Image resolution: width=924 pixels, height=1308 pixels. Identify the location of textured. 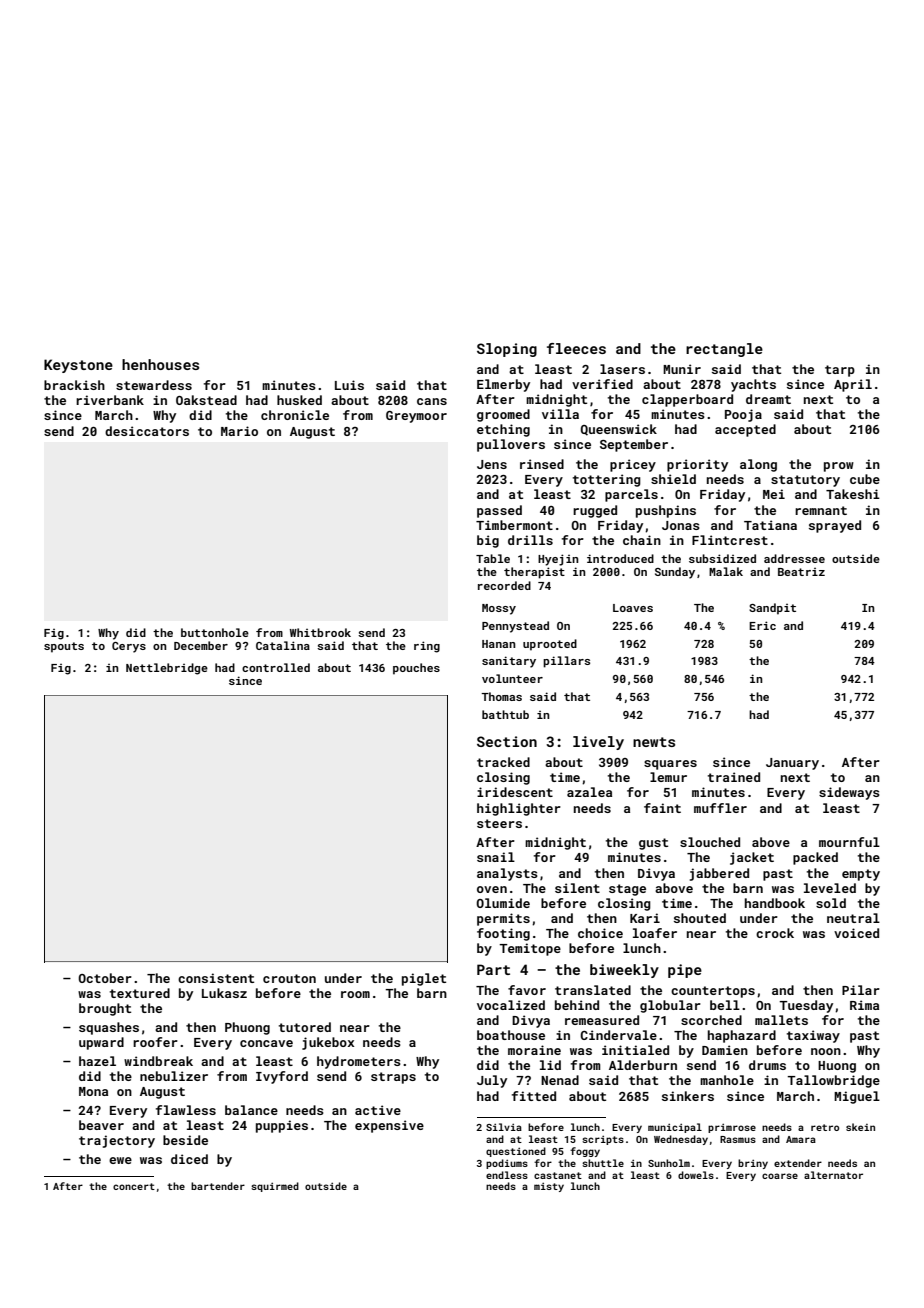
(140, 993).
